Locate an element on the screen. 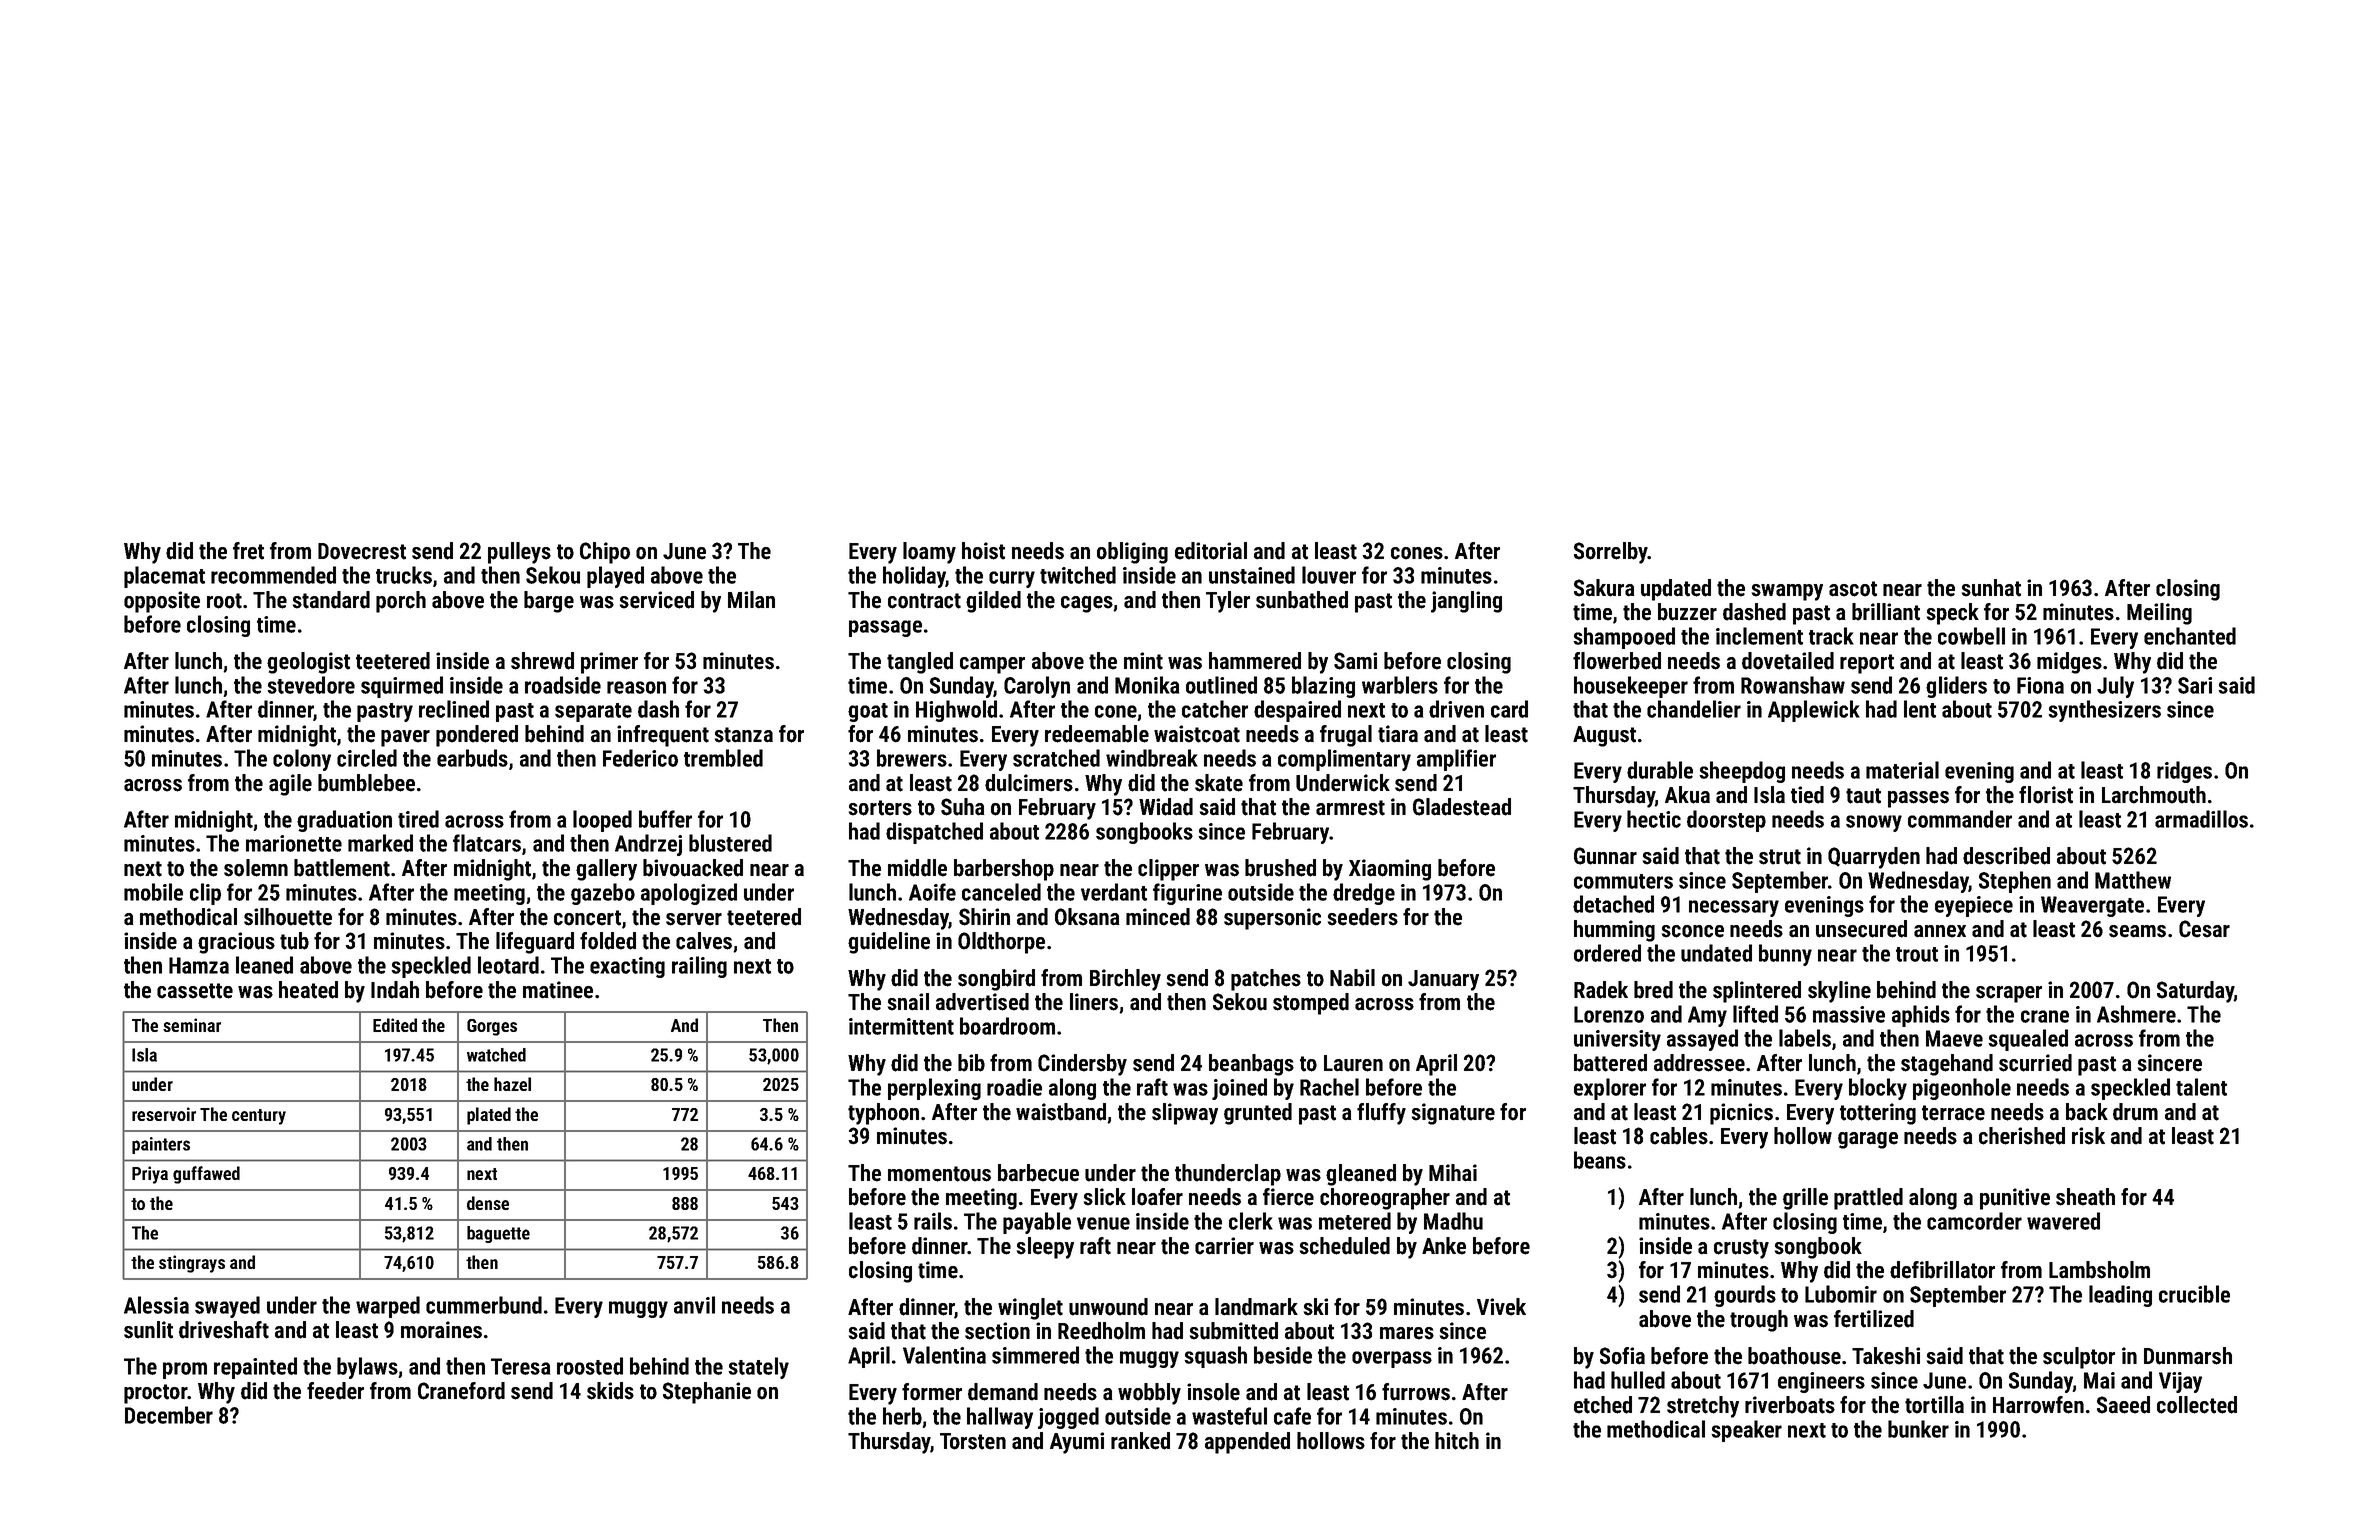 Image resolution: width=2380 pixels, height=1540 pixels. Sorrelby is located at coordinates (1611, 553).
